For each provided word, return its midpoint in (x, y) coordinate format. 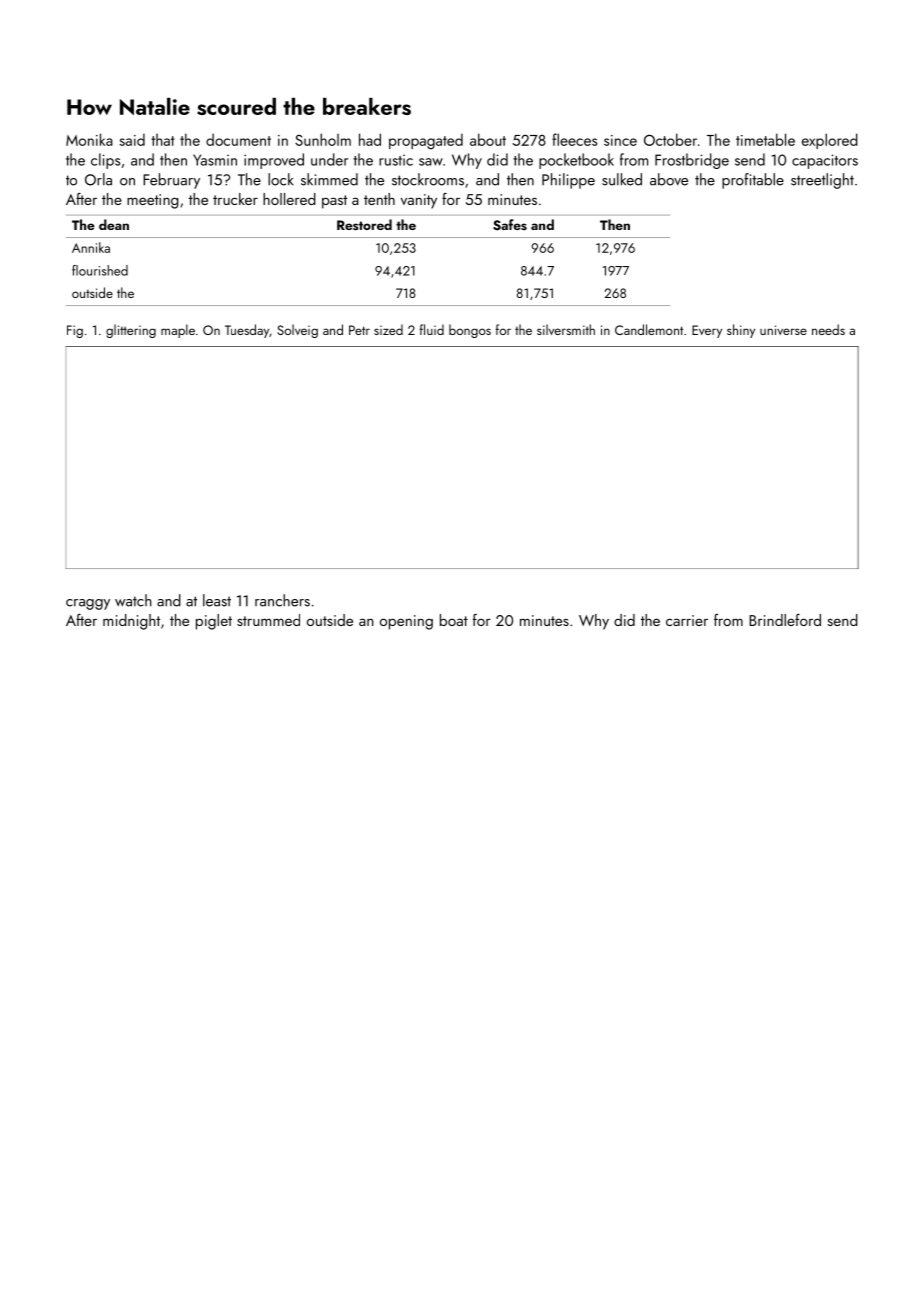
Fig (75, 331)
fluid (432, 329)
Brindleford (785, 620)
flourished (100, 270)
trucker (235, 199)
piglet (214, 622)
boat (454, 620)
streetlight (822, 181)
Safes (510, 225)
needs (828, 329)
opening (406, 622)
